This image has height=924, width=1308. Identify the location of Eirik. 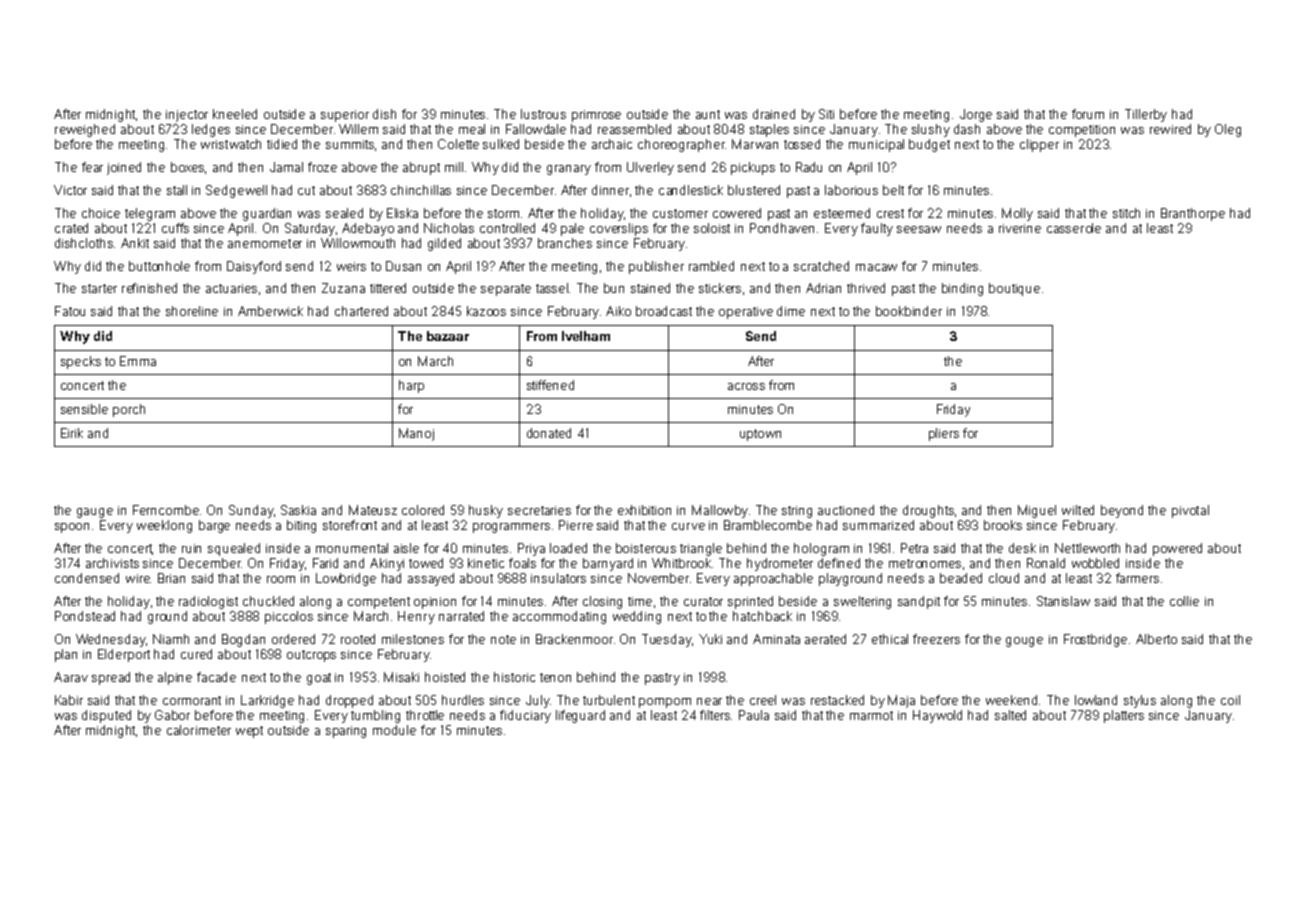
(72, 433).
